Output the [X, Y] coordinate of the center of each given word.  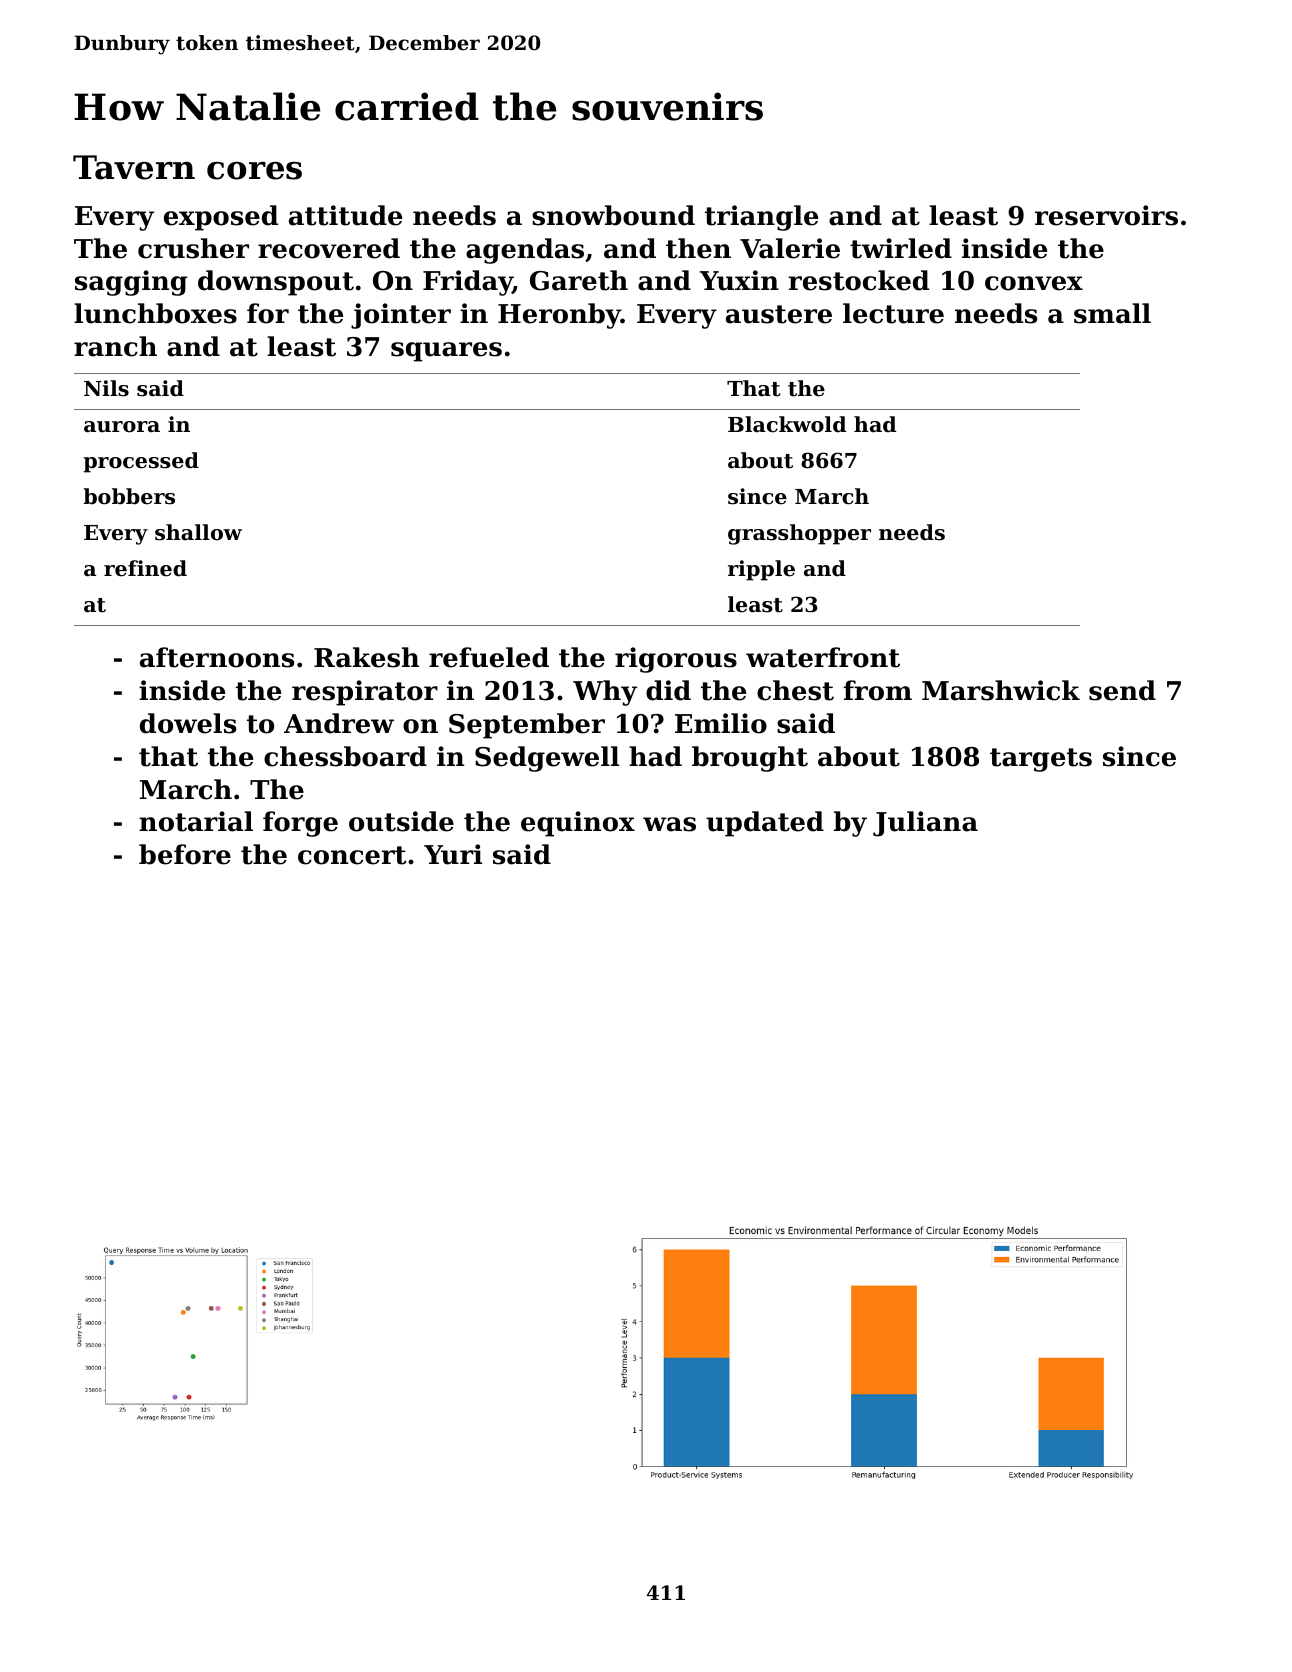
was [669, 824]
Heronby [559, 316]
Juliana [925, 824]
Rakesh [366, 657]
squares [446, 352]
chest [795, 690]
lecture [893, 313]
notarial [196, 821]
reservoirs [1106, 215]
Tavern [134, 167]
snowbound [613, 215]
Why [605, 693]
